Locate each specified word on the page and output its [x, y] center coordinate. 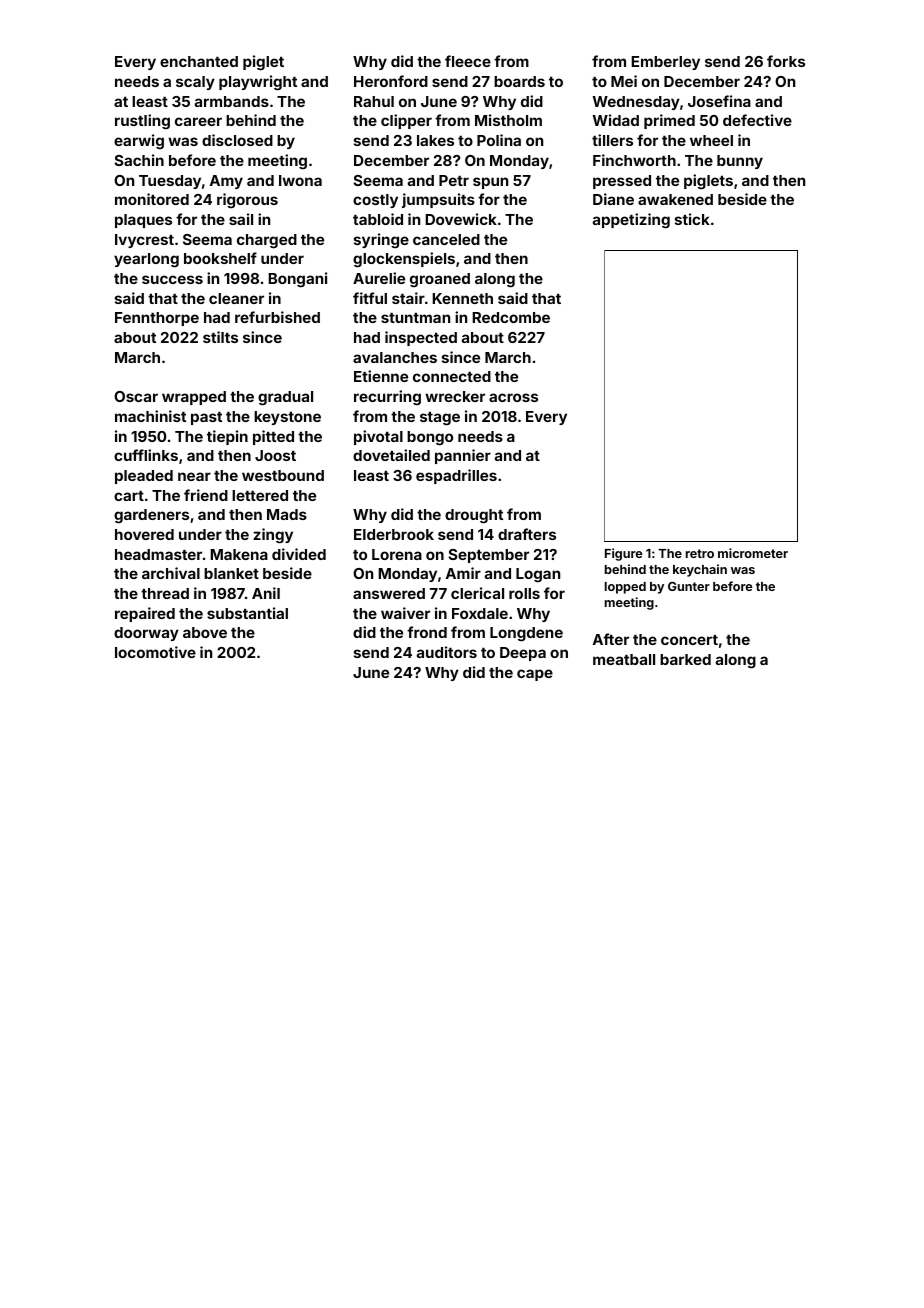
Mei [624, 81]
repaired [145, 614]
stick [692, 219]
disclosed [237, 140]
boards [519, 81]
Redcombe [511, 317]
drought [474, 516]
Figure [623, 554]
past [206, 418]
